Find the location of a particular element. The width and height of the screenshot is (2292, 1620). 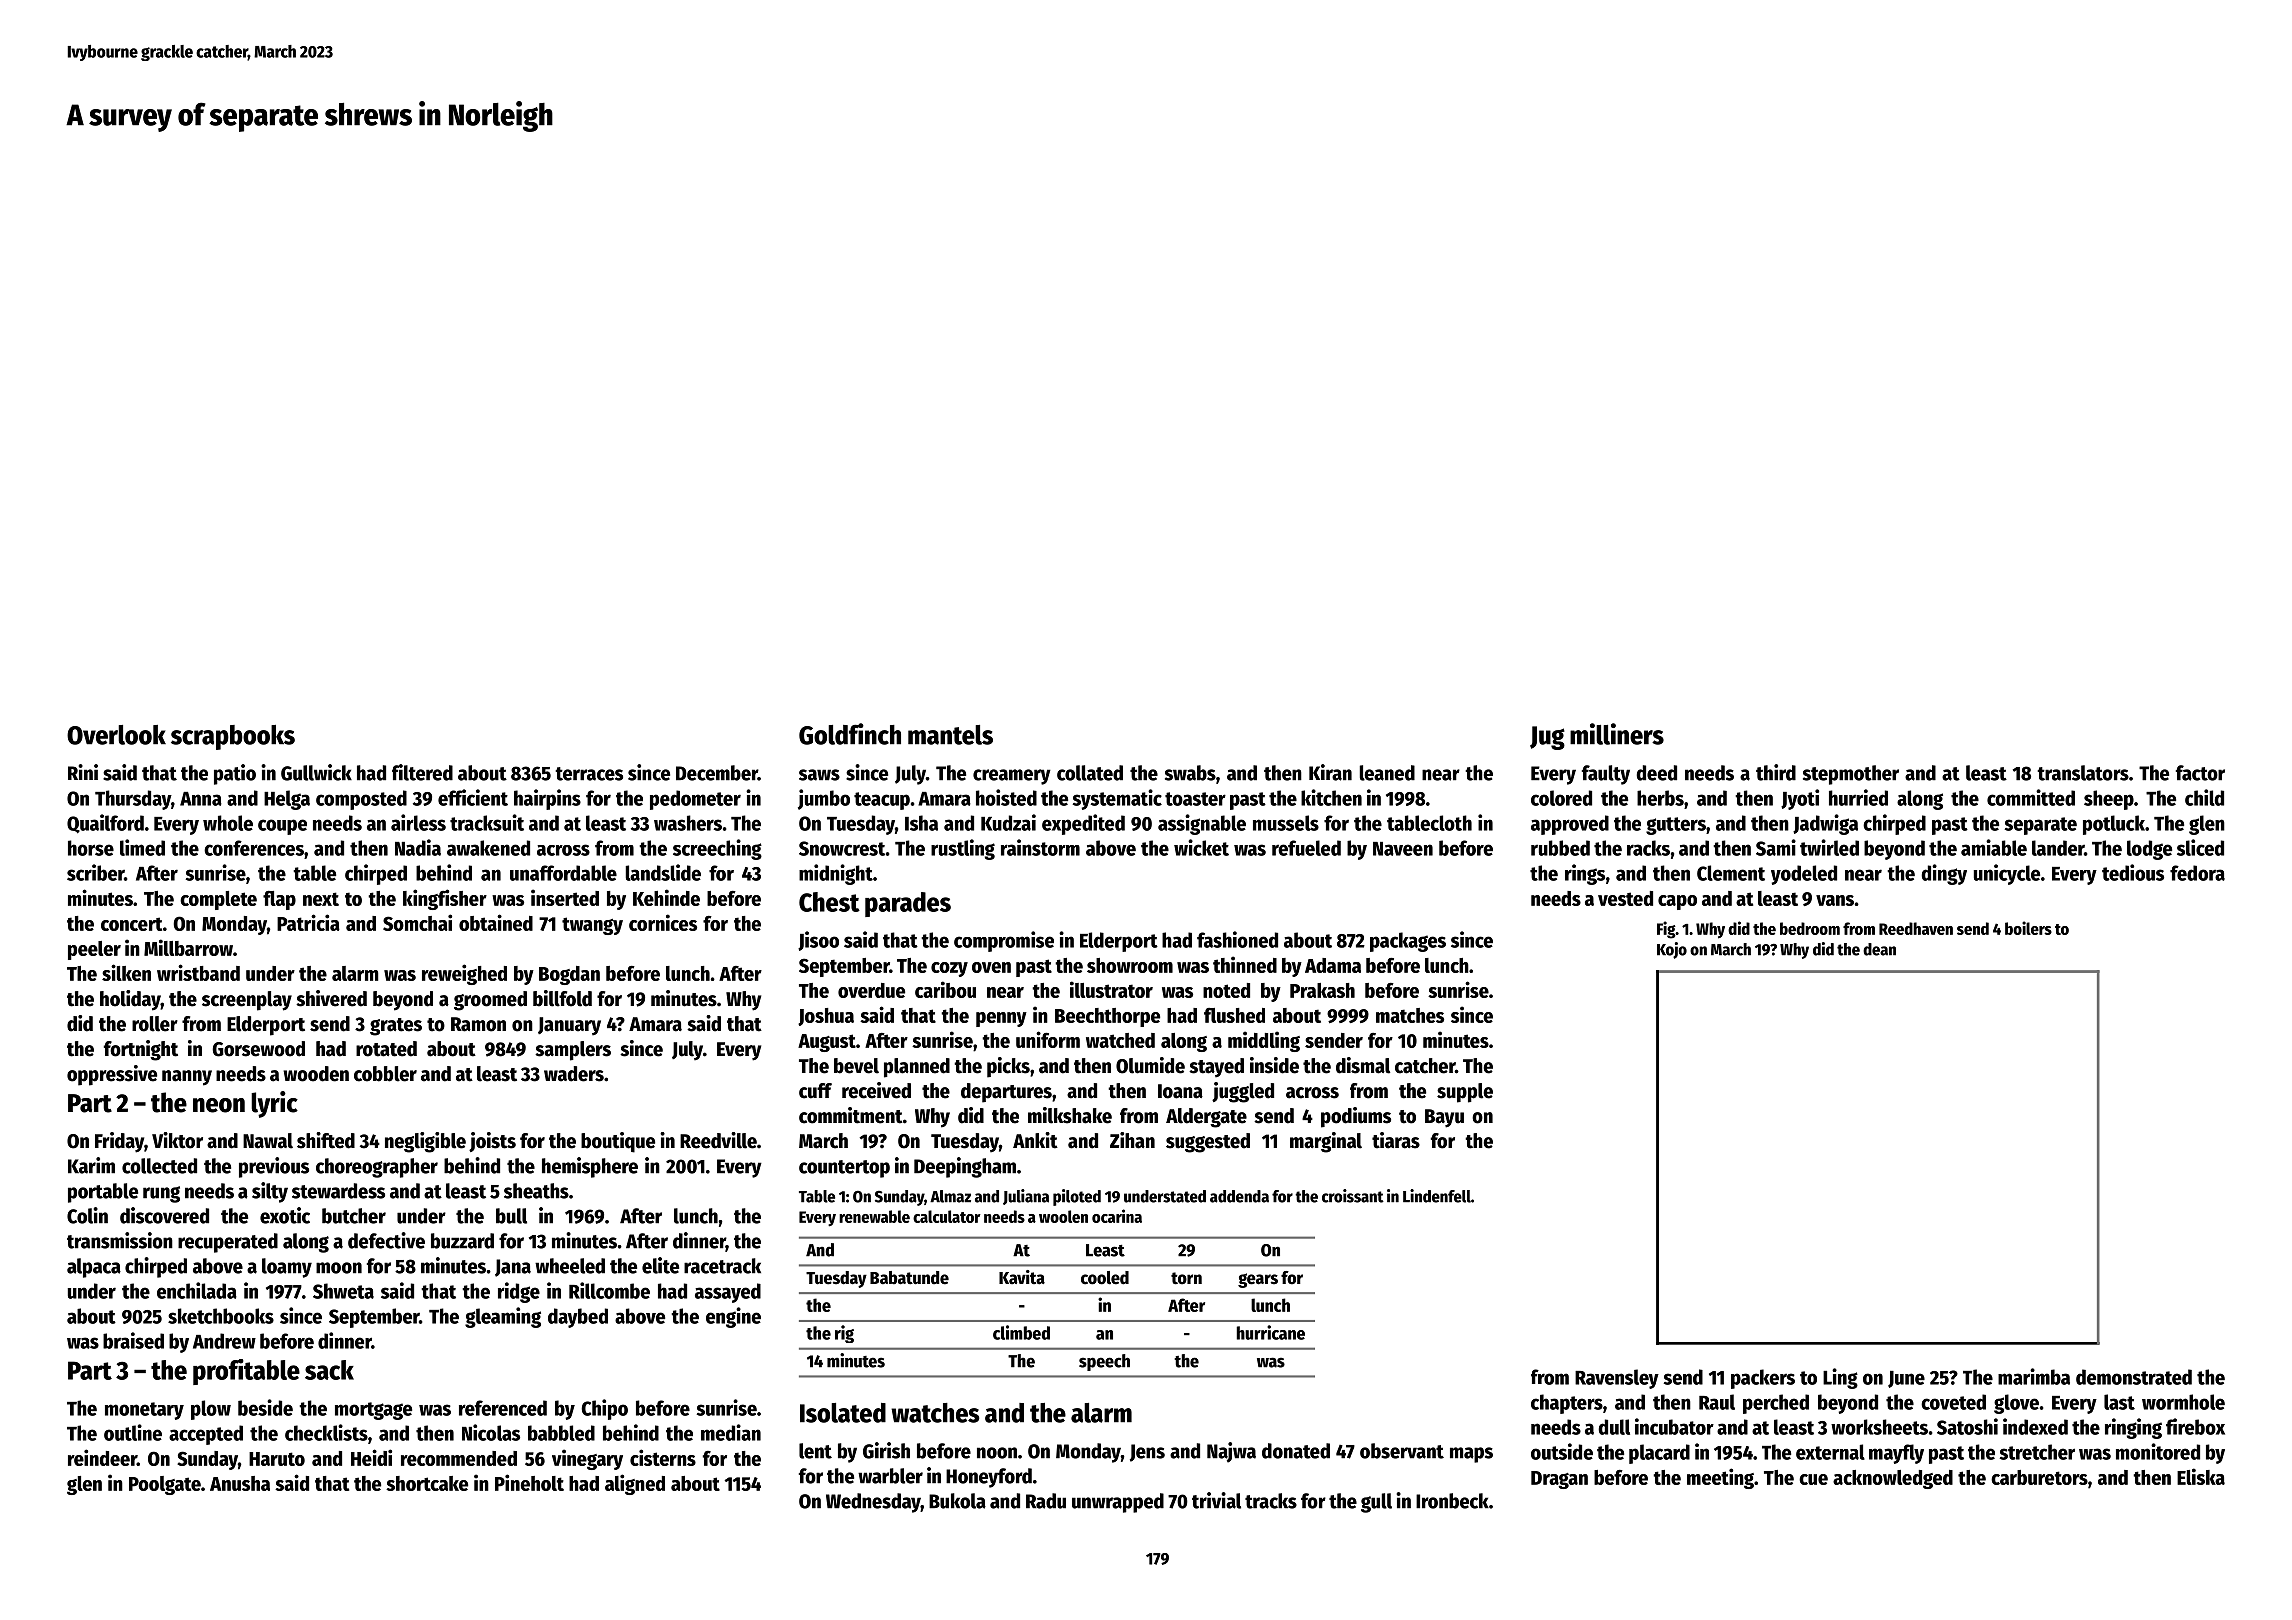

Isha is located at coordinates (921, 823).
